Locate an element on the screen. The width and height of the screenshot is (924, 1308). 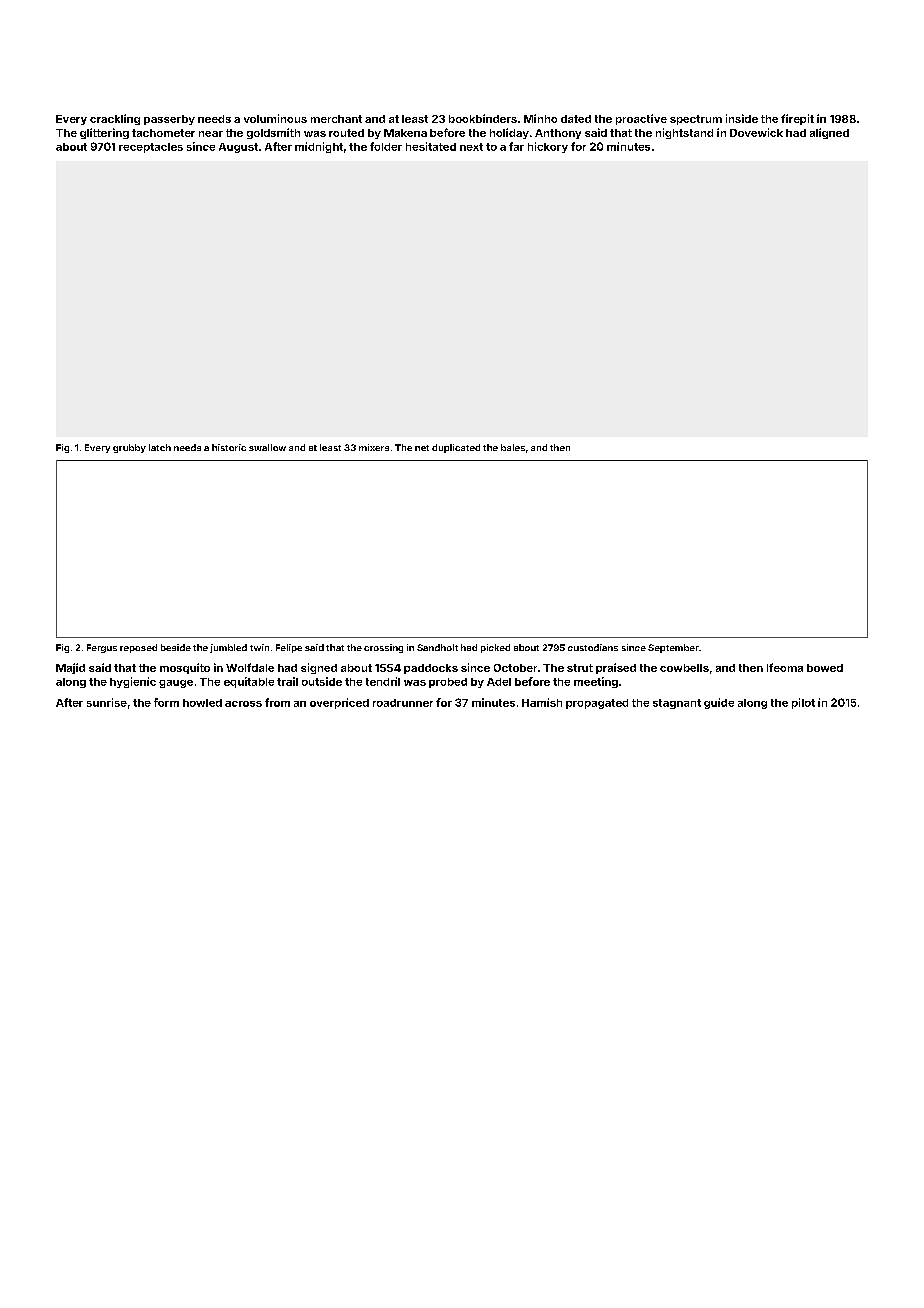
Fergus is located at coordinates (102, 648).
